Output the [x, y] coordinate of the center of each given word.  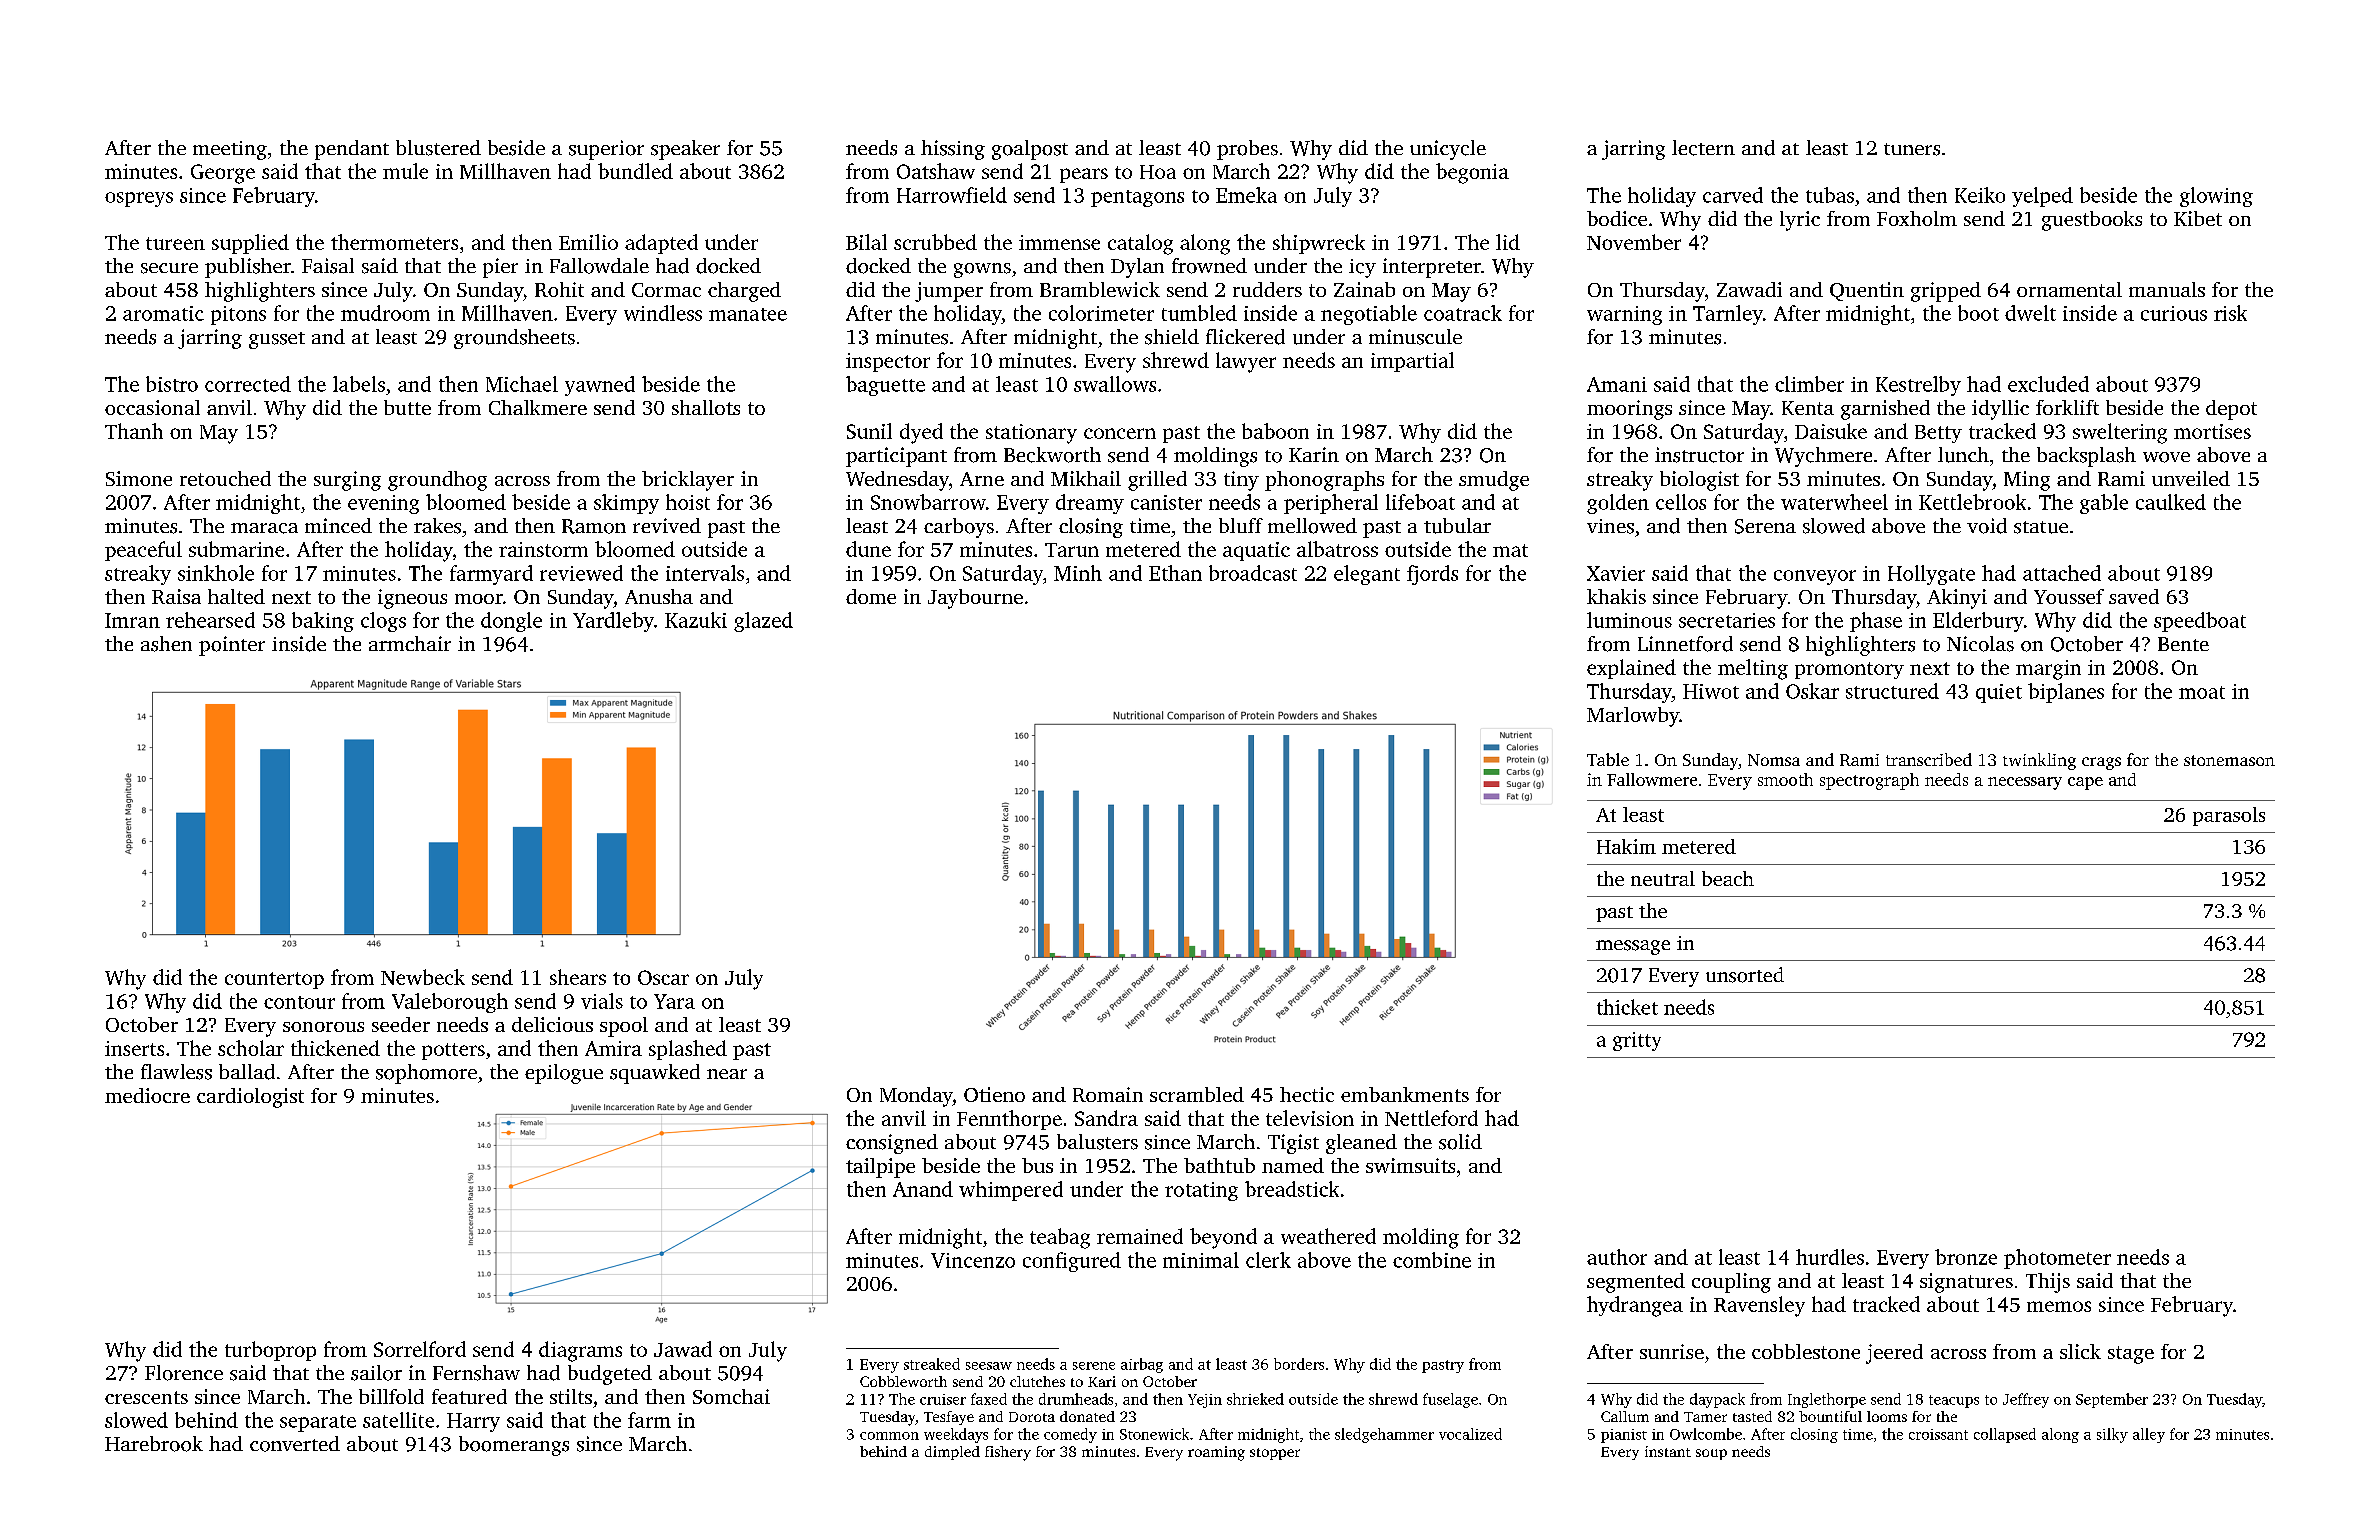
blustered [438, 148]
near [727, 1074]
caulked [2171, 502]
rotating [1201, 1191]
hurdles [1830, 1257]
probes [1247, 150]
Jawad [683, 1349]
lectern [1703, 148]
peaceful [143, 551]
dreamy [1090, 504]
